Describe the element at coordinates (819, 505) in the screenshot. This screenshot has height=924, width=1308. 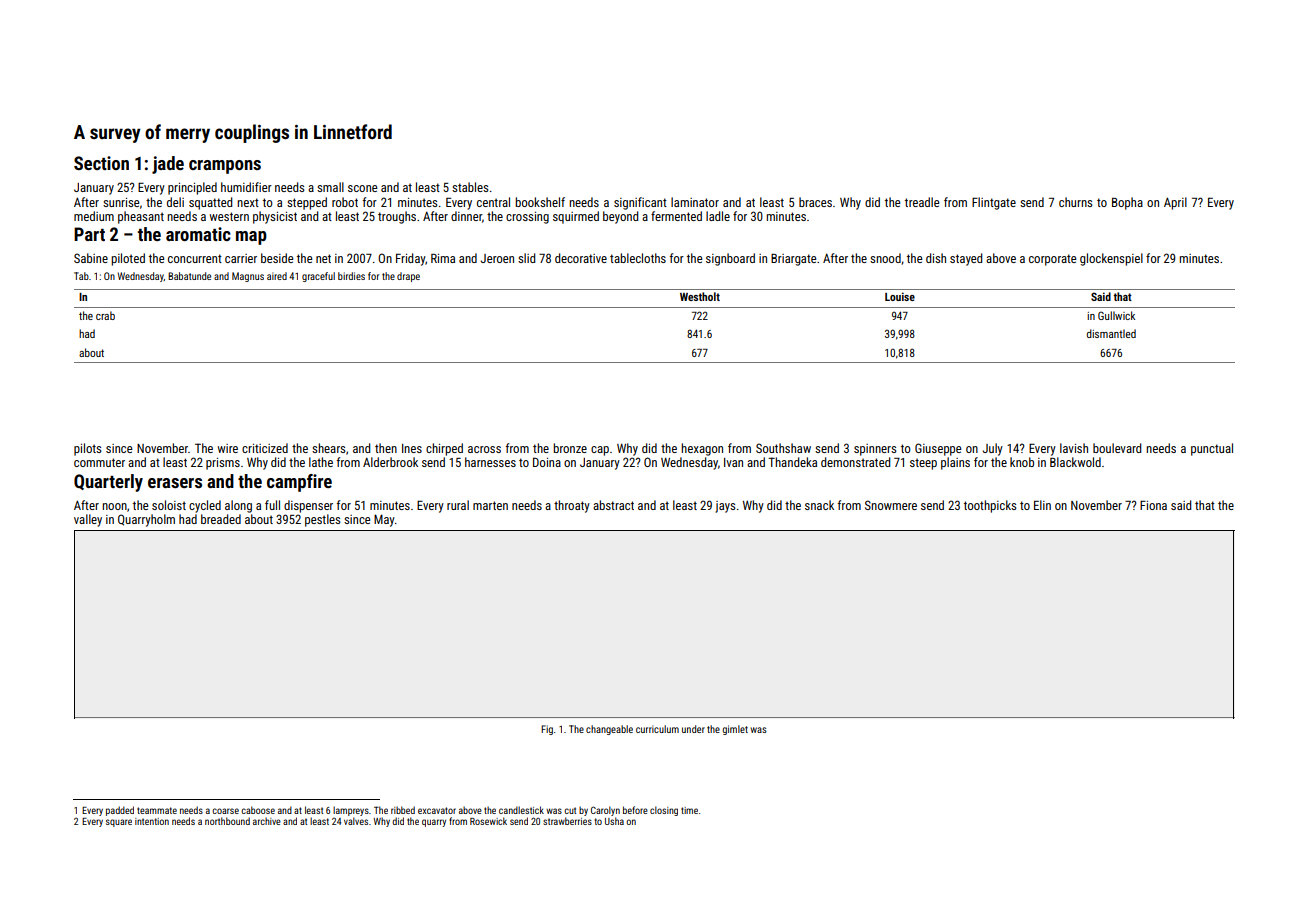
I see `snack` at that location.
